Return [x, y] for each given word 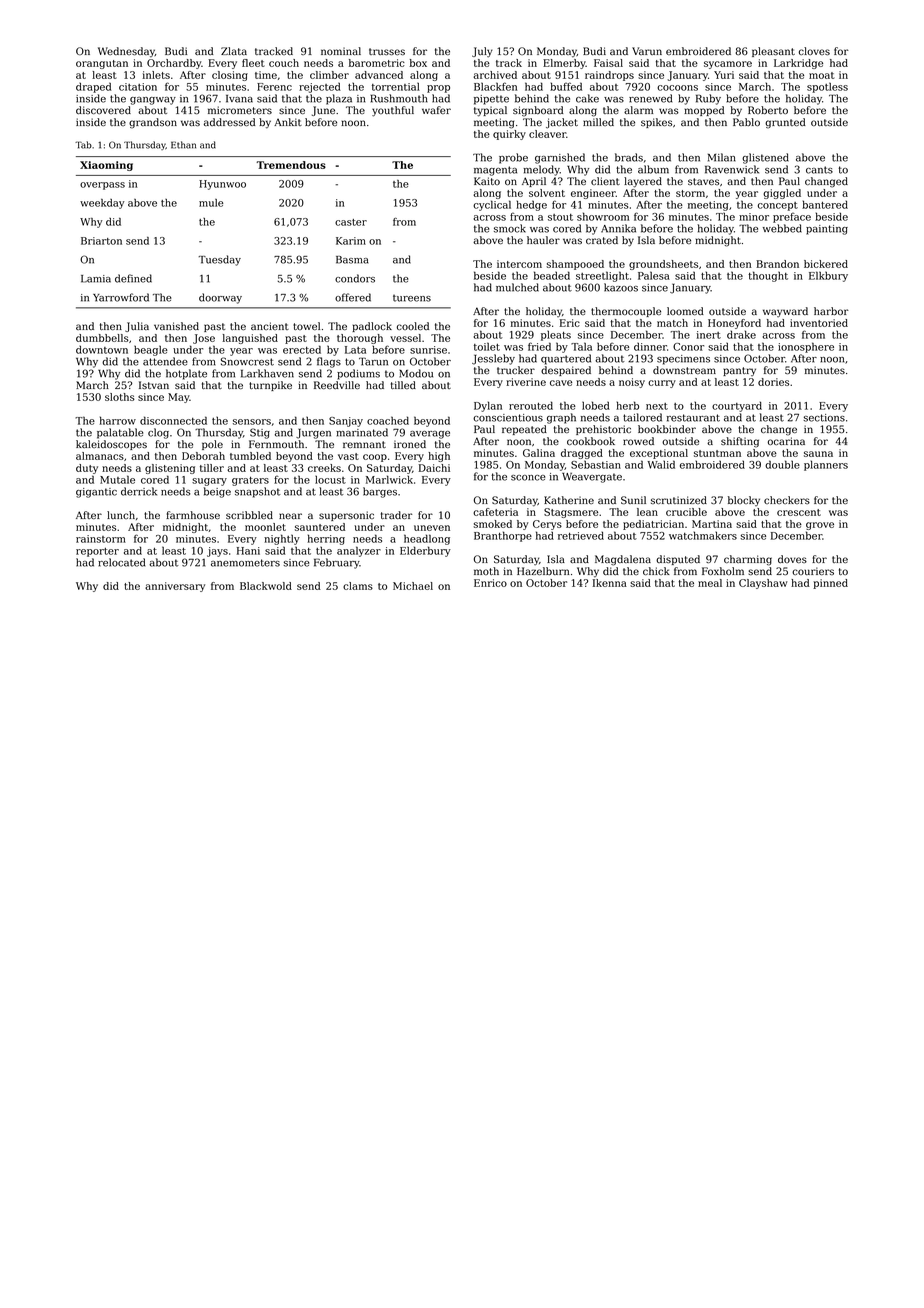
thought [768, 276]
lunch [121, 515]
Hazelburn [543, 571]
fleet [253, 63]
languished [250, 339]
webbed [782, 228]
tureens [412, 298]
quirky [509, 135]
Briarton [101, 241]
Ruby [708, 99]
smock [510, 228]
